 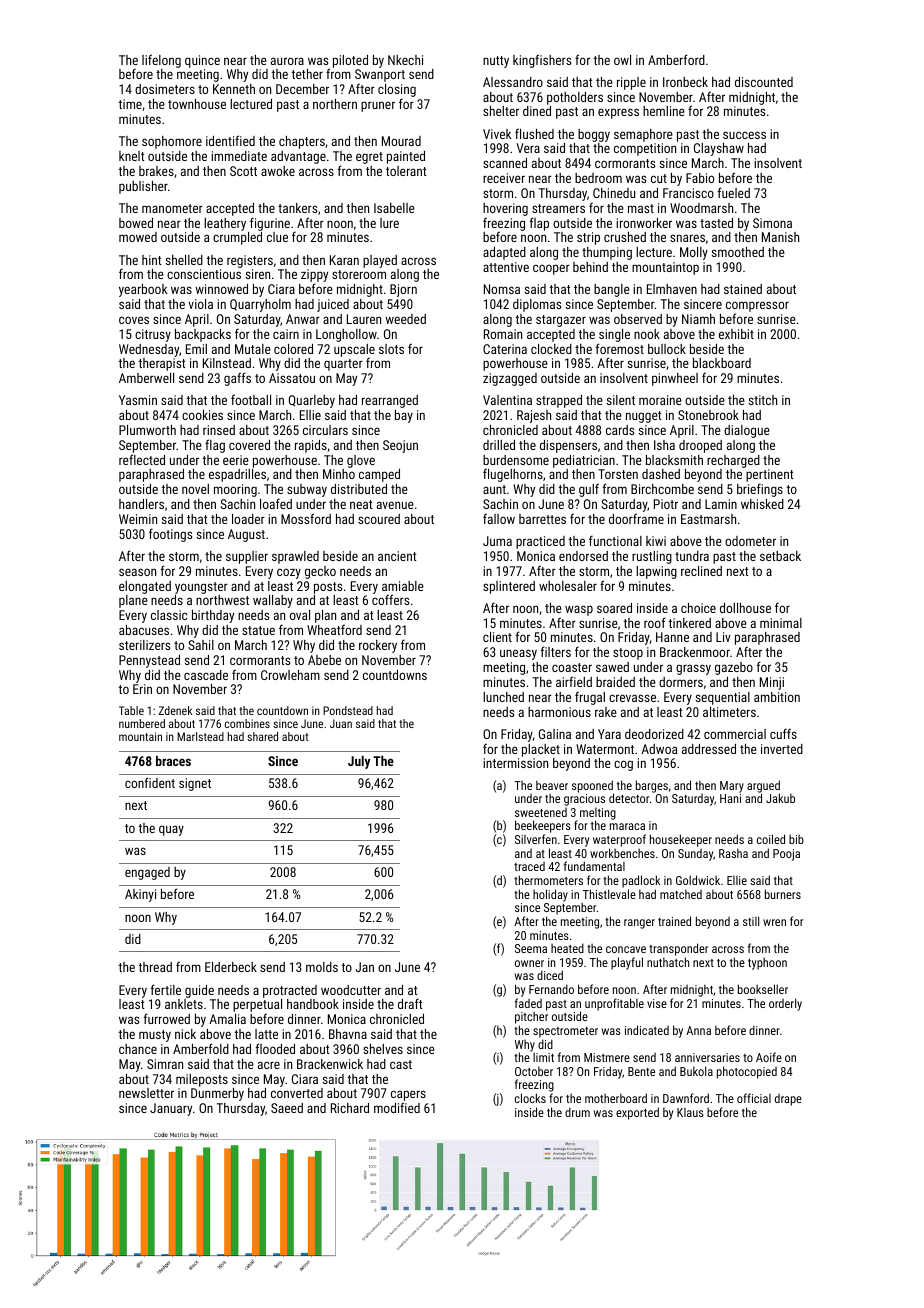 What do you see at coordinates (287, 61) in the screenshot?
I see `aurora` at bounding box center [287, 61].
